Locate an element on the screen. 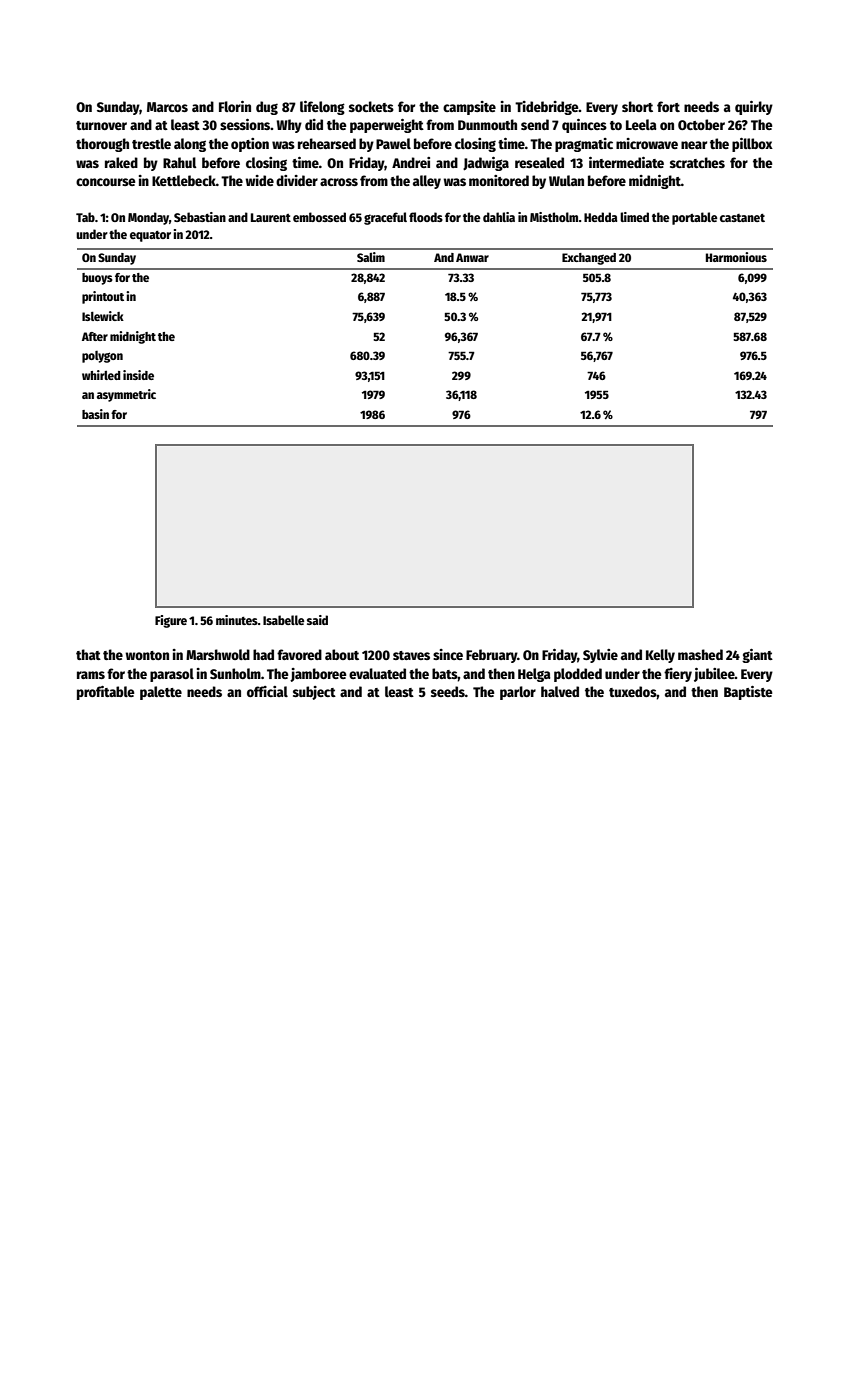 The width and height of the screenshot is (849, 1400). asymmetric is located at coordinates (126, 395).
